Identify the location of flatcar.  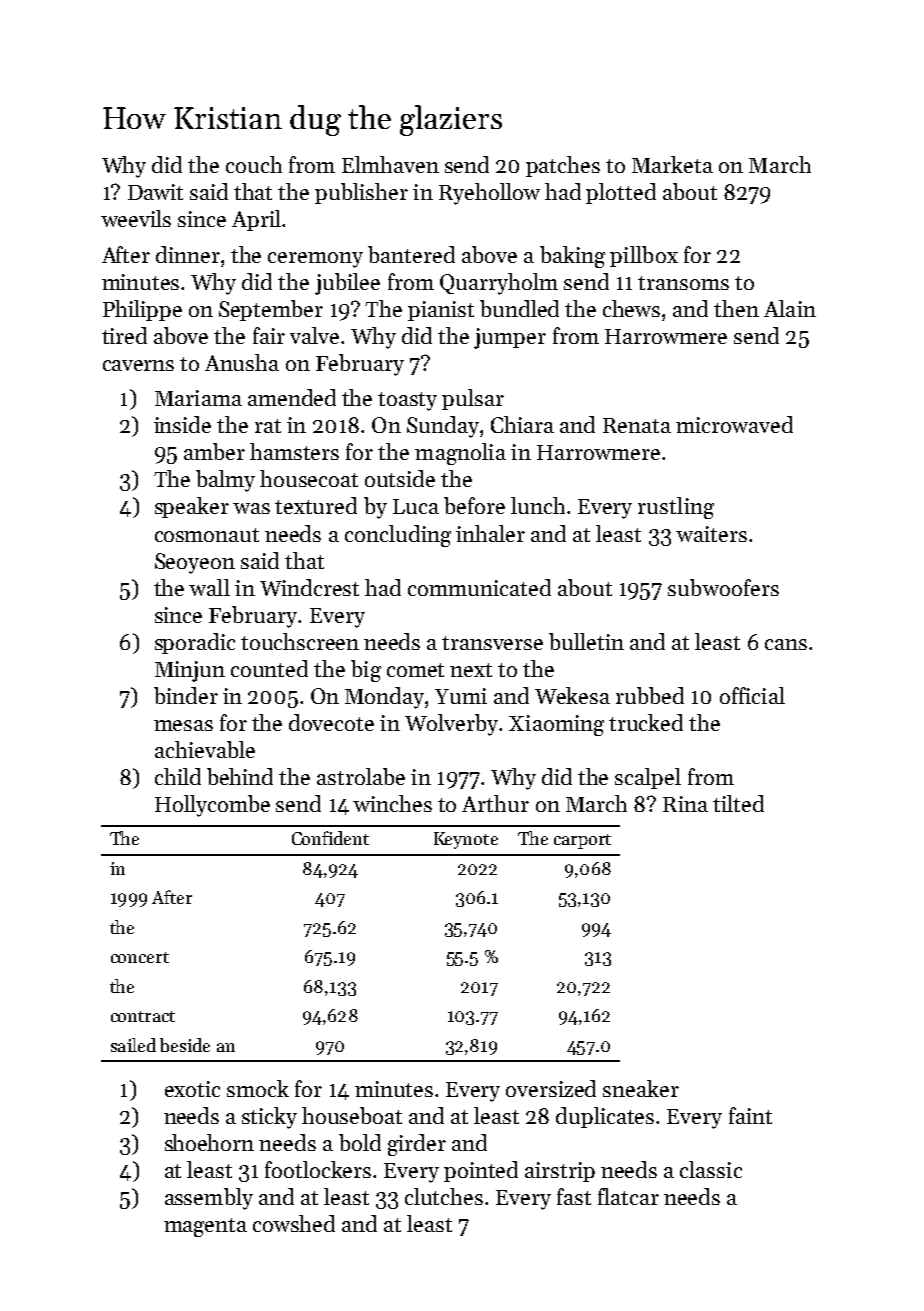
(628, 1196).
